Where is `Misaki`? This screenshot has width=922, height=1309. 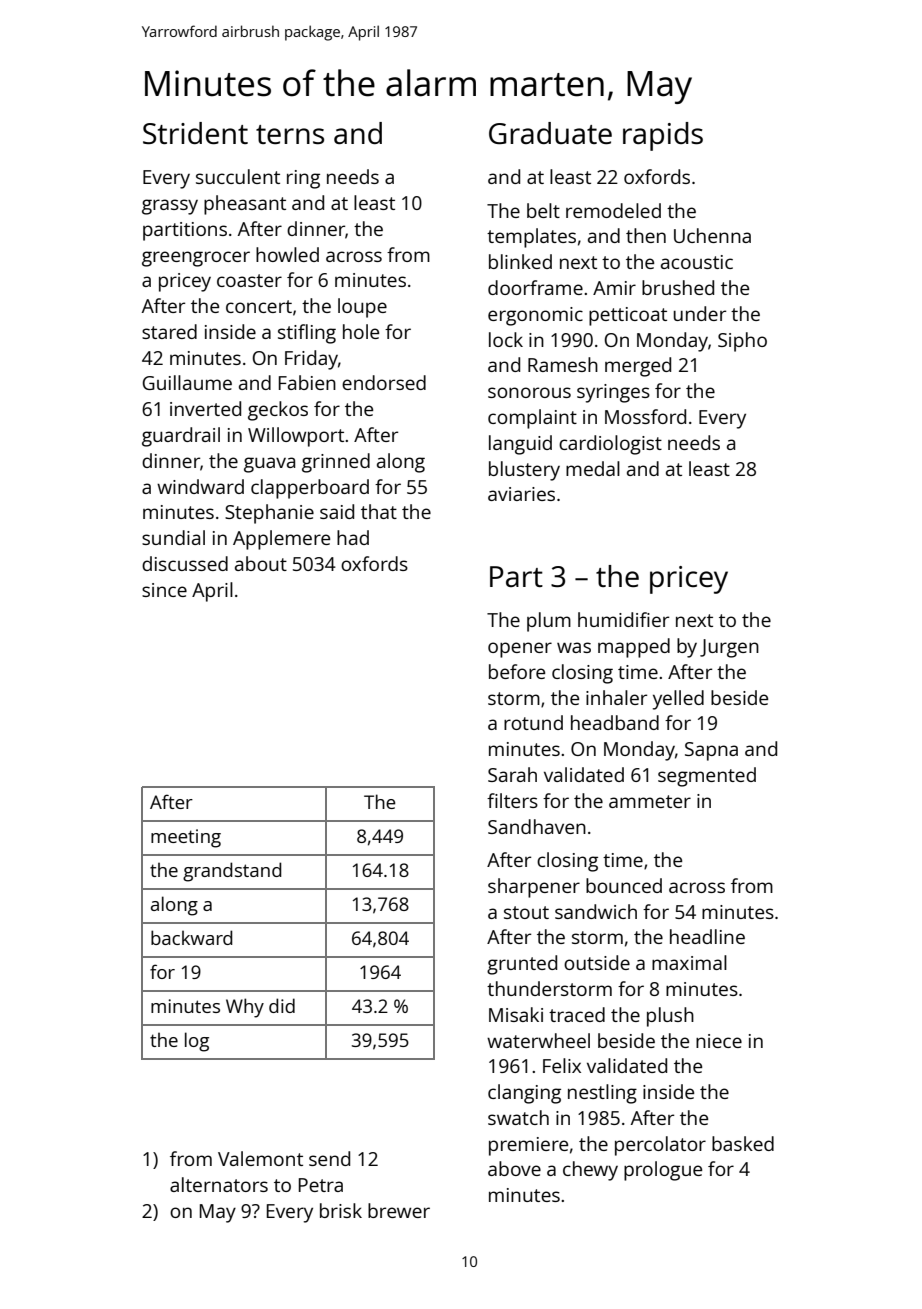
Misaki is located at coordinates (516, 1014).
